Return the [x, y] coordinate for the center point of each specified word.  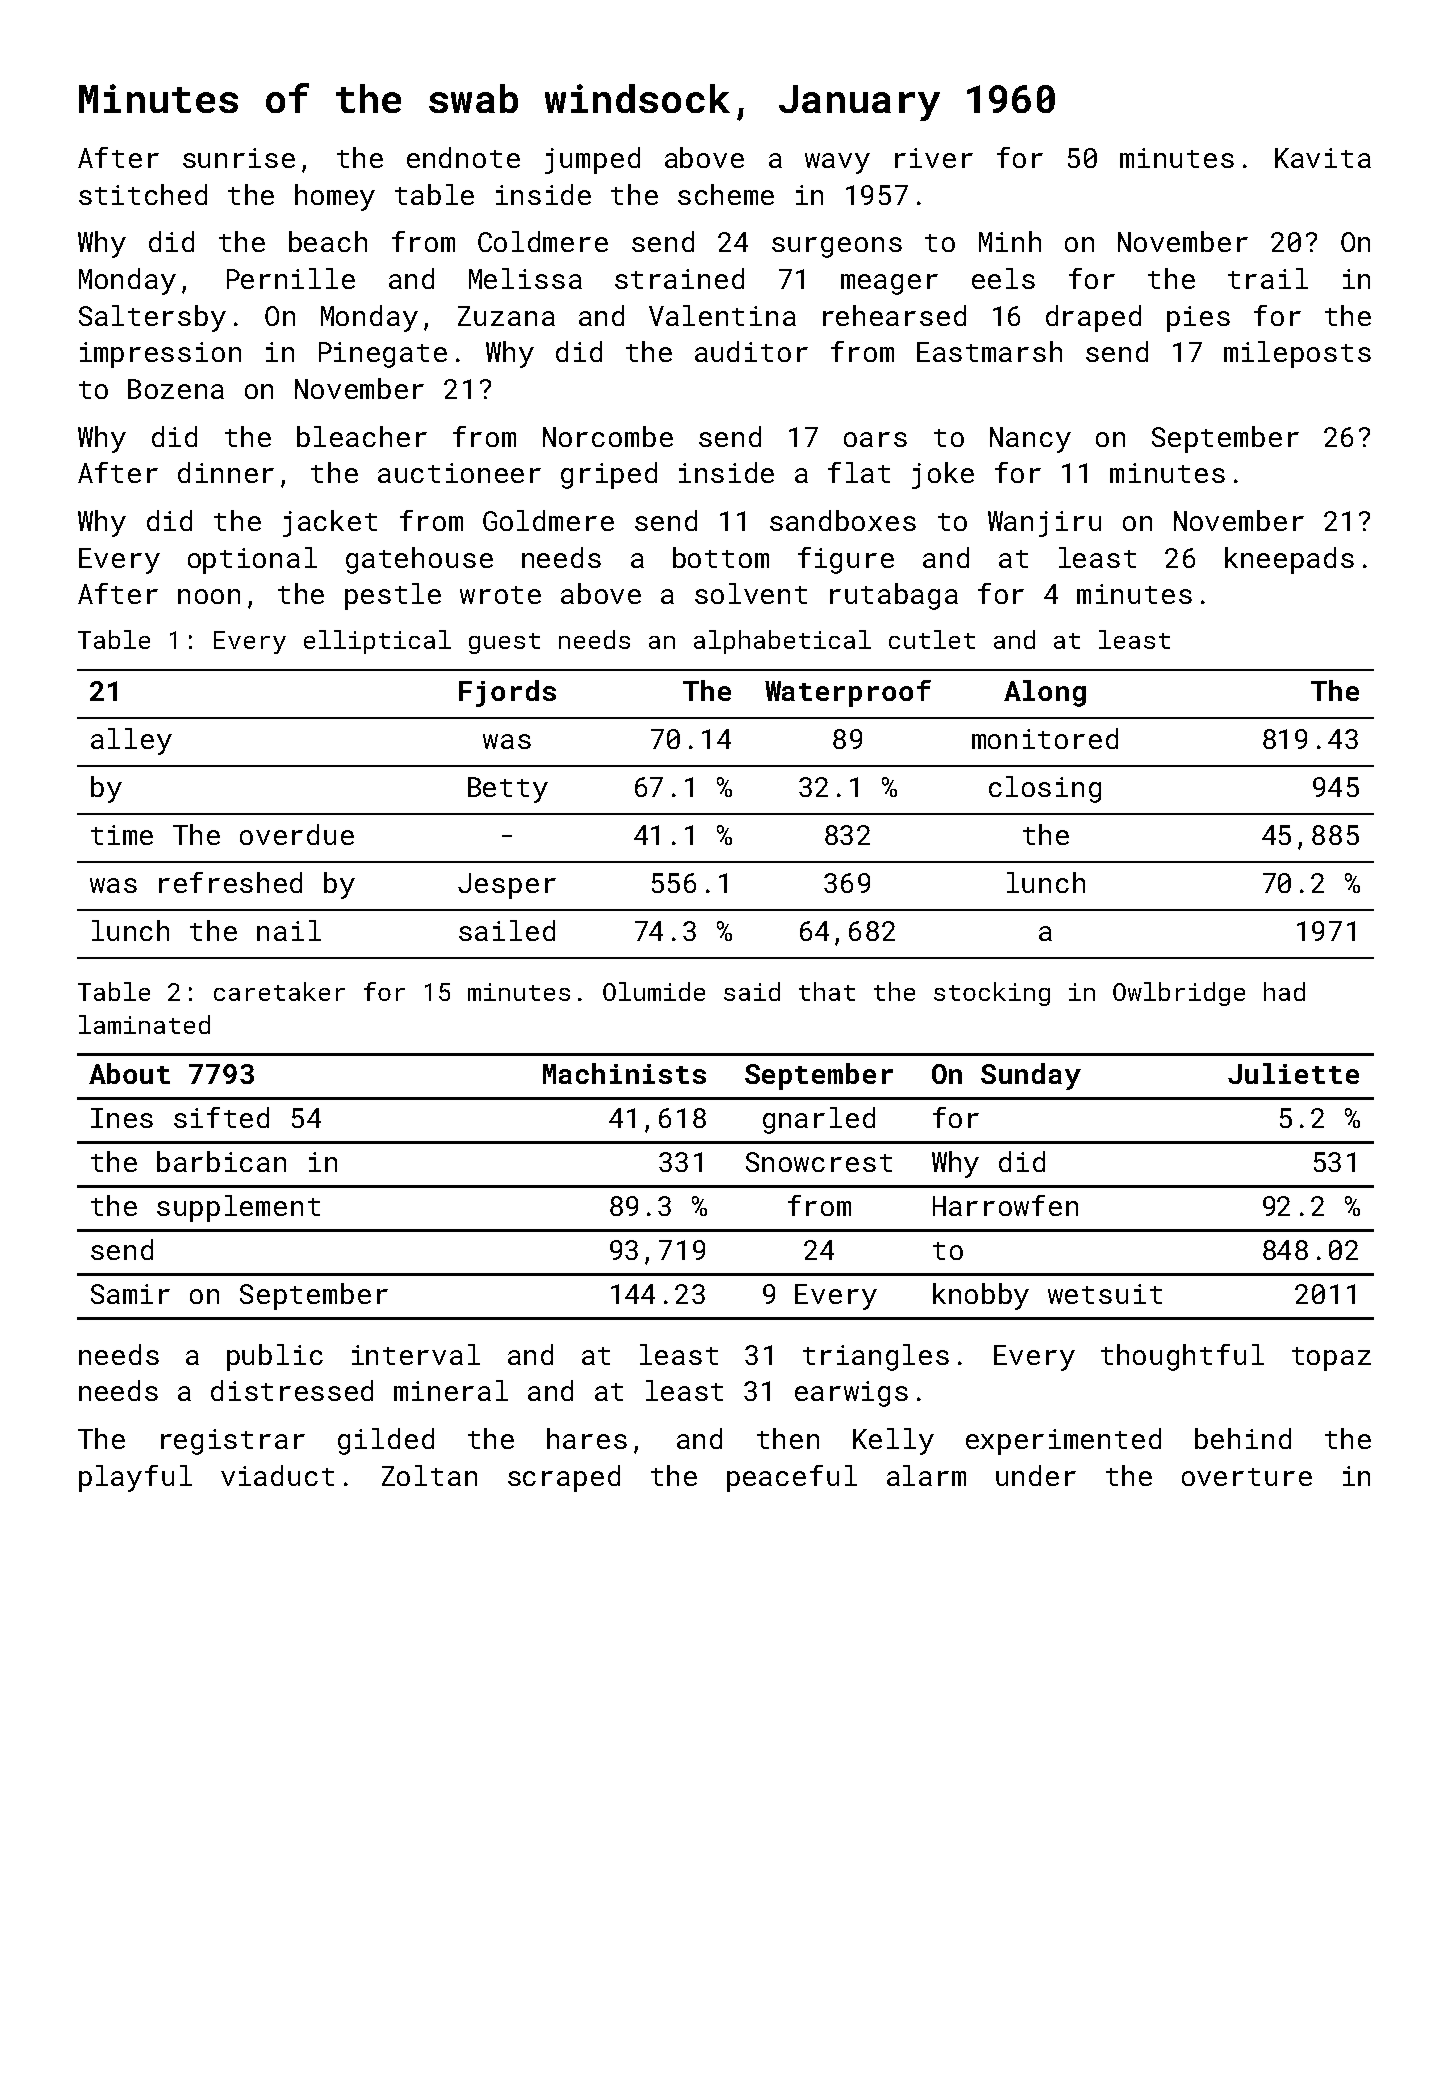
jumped [592, 160]
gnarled [819, 1120]
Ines [122, 1118]
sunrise [239, 158]
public [275, 1357]
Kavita [1323, 158]
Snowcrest [819, 1162]
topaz [1331, 1359]
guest [504, 643]
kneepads [1289, 560]
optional [252, 560]
